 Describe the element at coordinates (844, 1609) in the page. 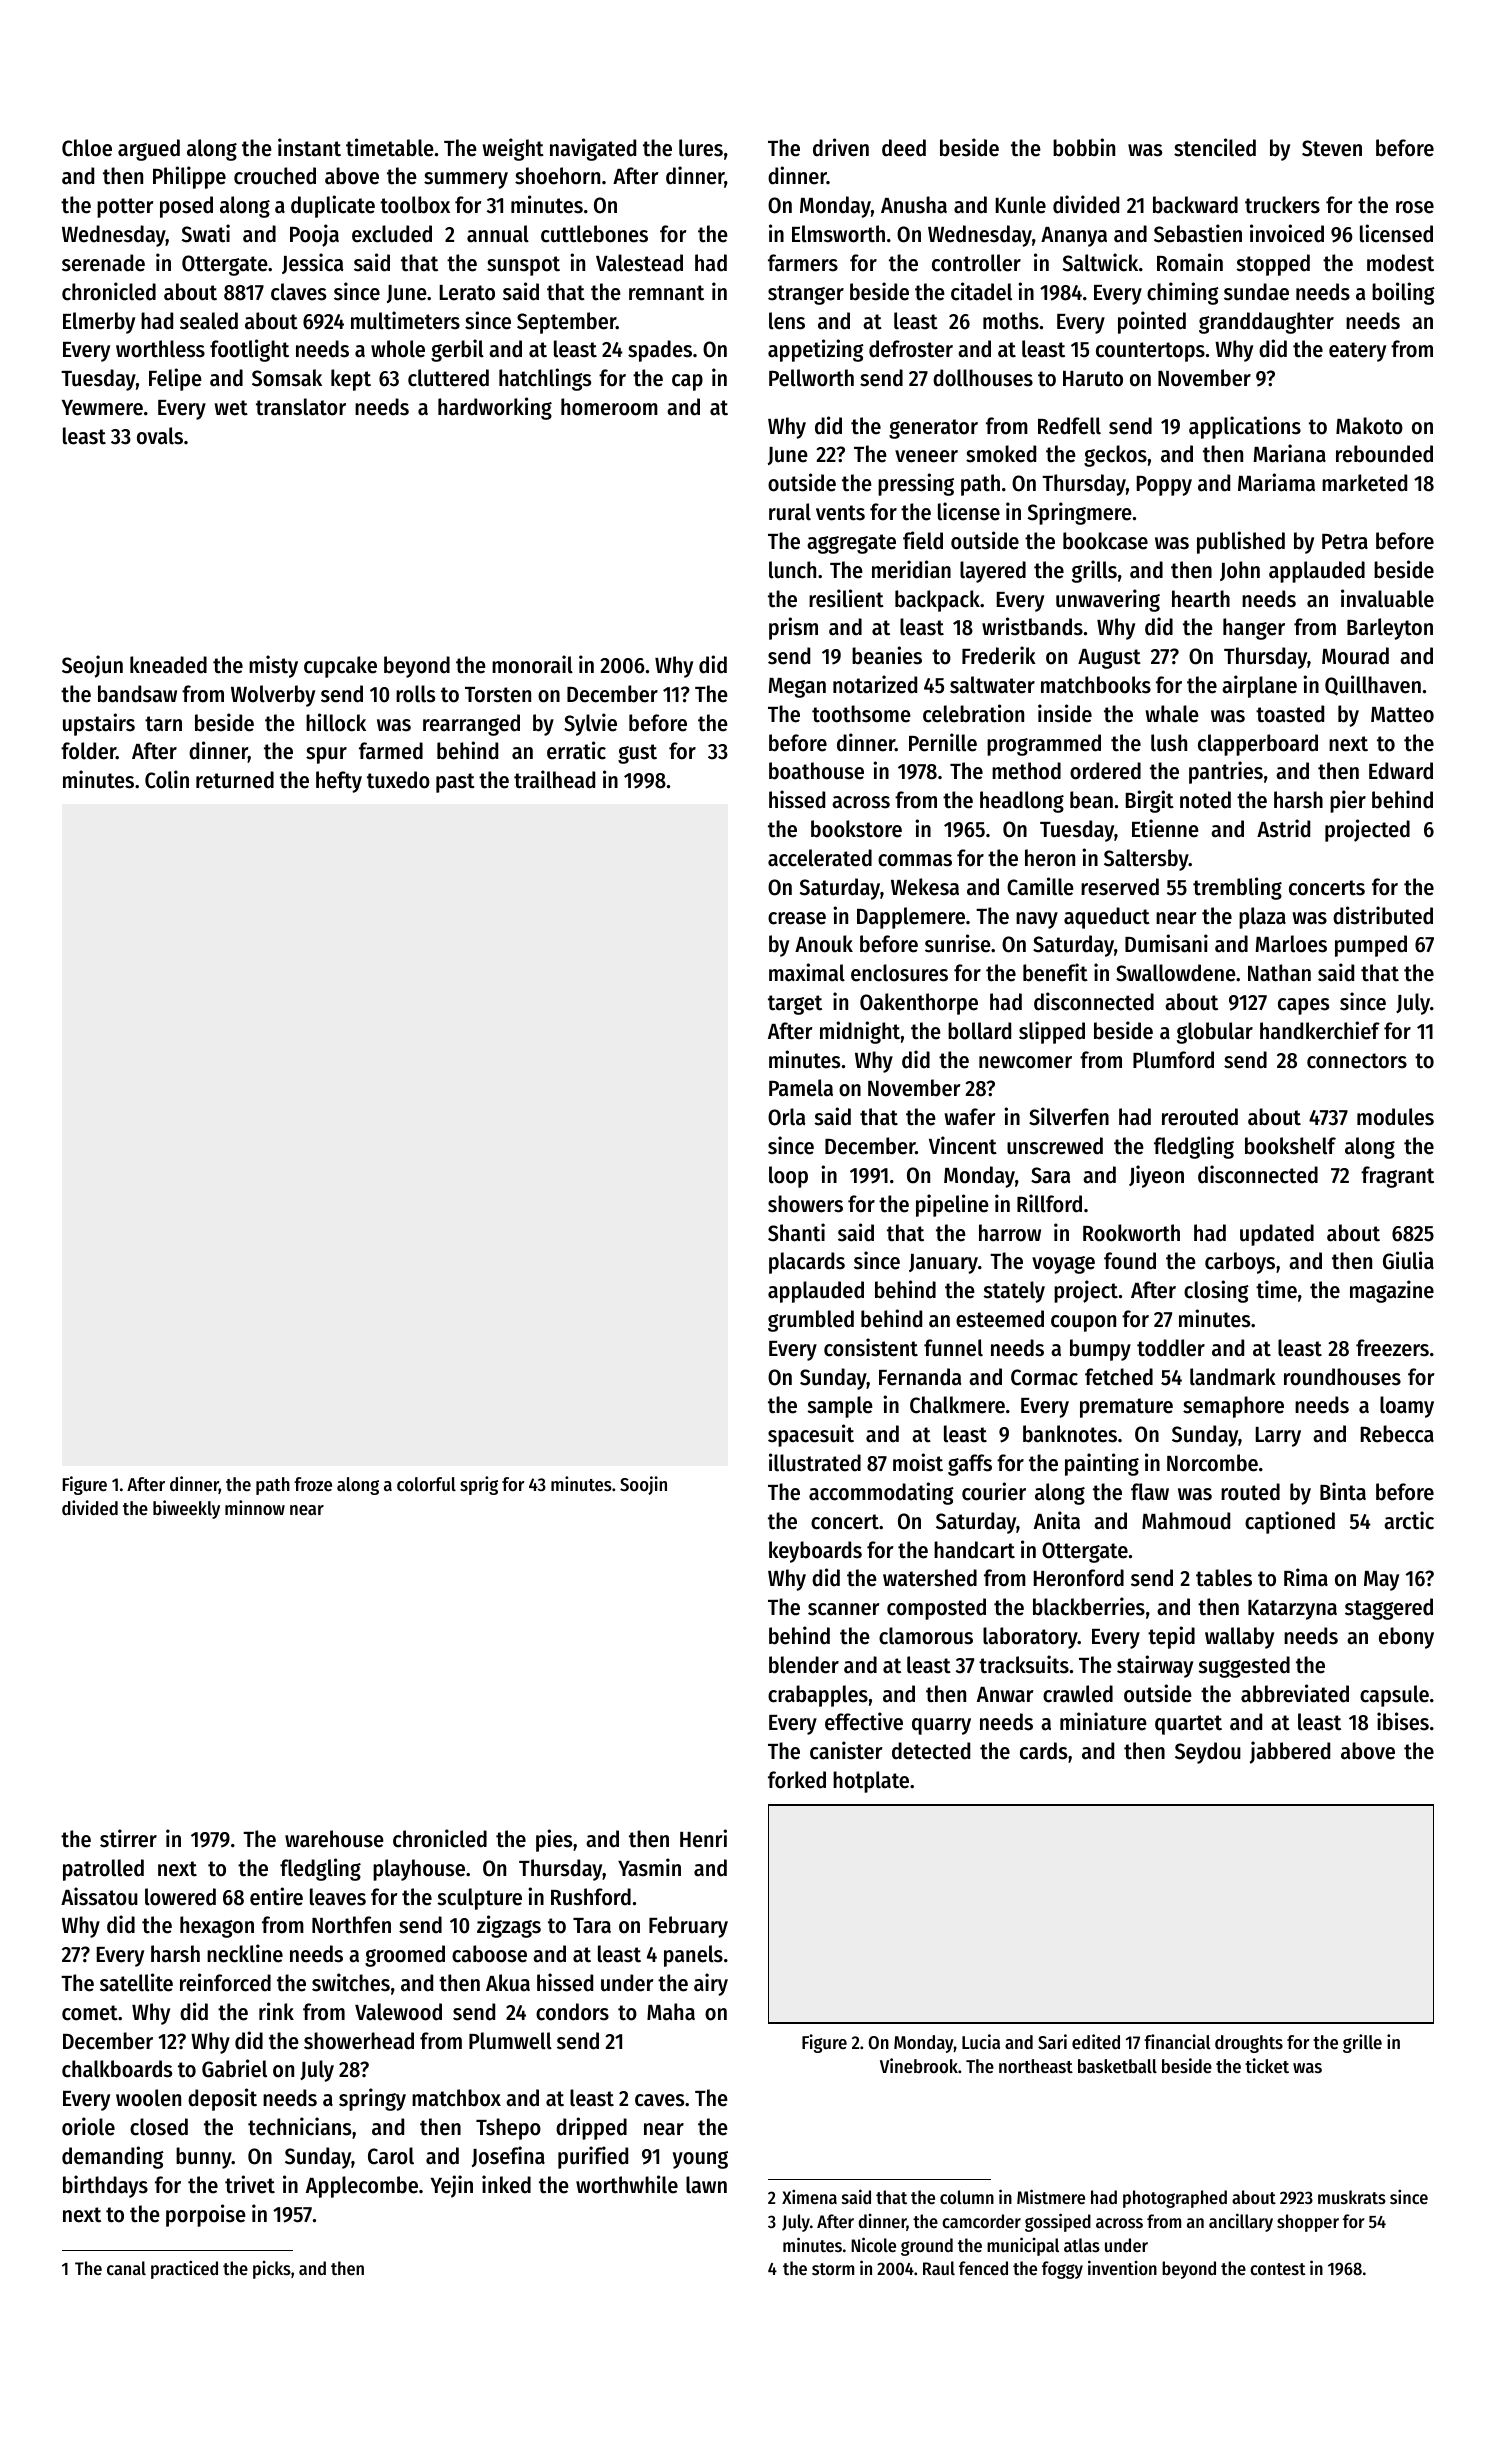

I see `scanner` at that location.
